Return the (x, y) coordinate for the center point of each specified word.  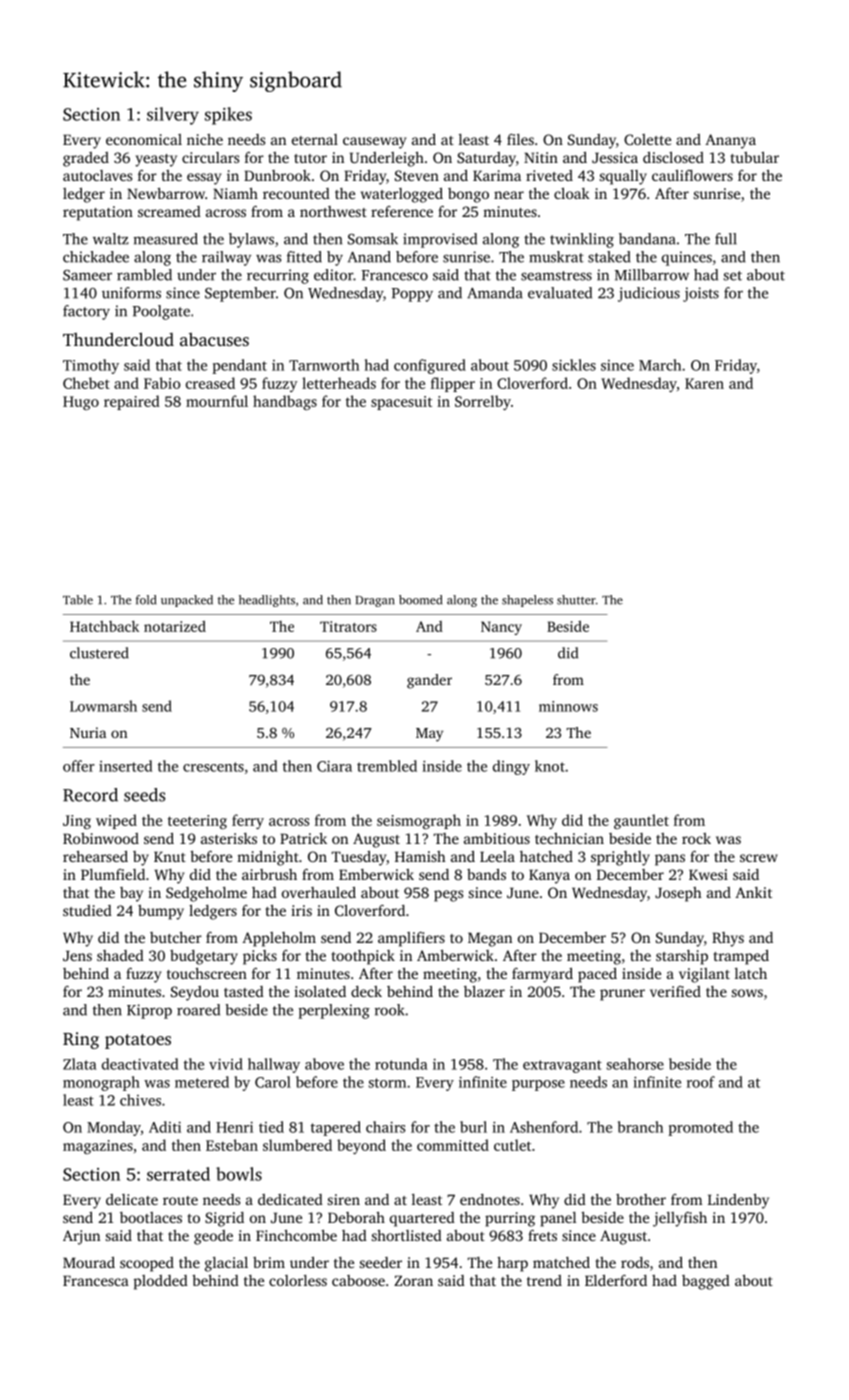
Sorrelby (483, 402)
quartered (422, 1219)
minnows (568, 706)
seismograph (419, 821)
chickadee (96, 257)
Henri (234, 1127)
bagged (706, 1282)
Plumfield (113, 874)
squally (623, 177)
